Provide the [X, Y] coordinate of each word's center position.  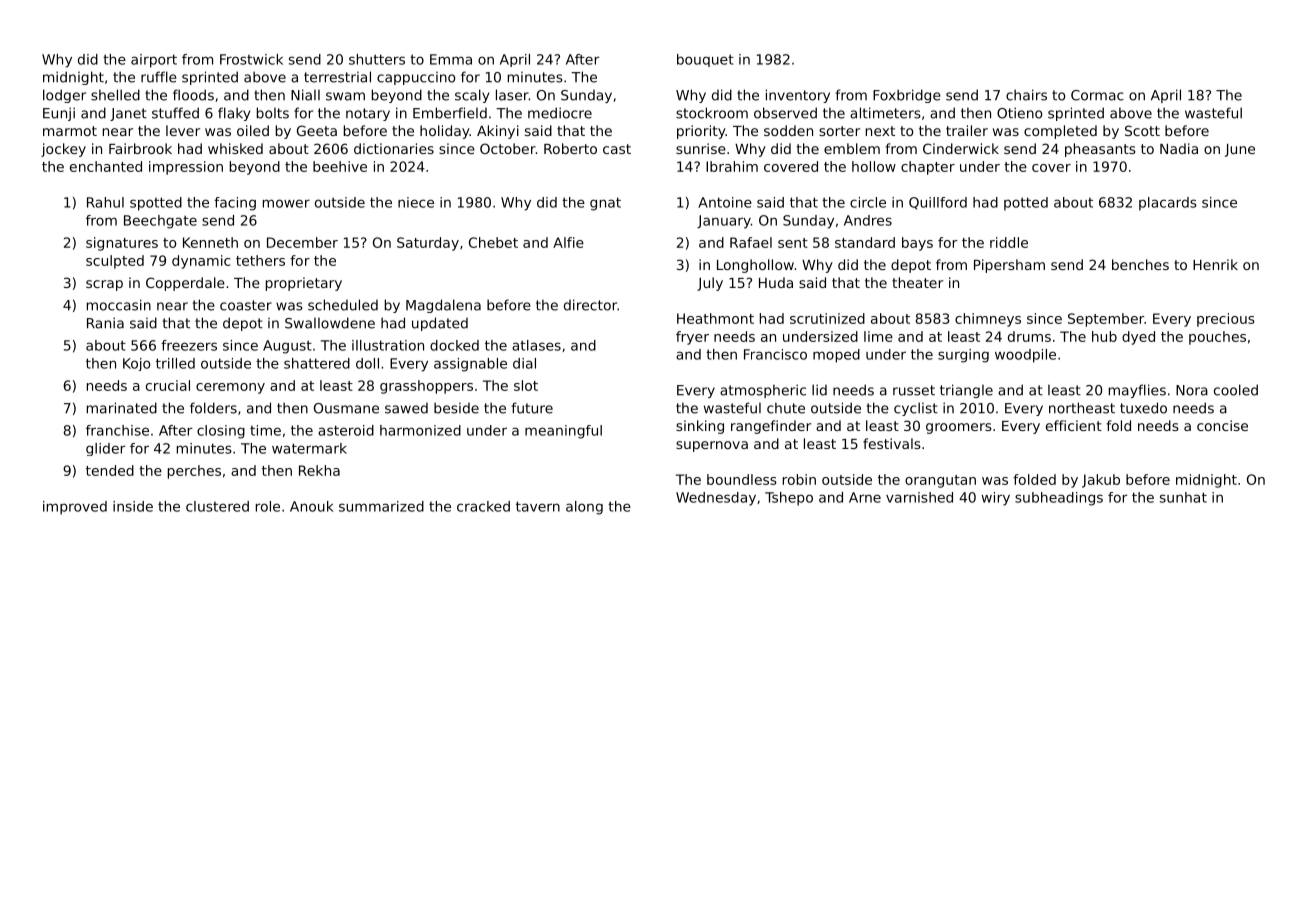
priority [701, 132]
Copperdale [185, 284]
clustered [217, 506]
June [1240, 150]
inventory [798, 96]
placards [1168, 204]
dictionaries [394, 148]
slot [526, 385]
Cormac [1097, 95]
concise [1222, 425]
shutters [377, 59]
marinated [122, 408]
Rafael [751, 242]
